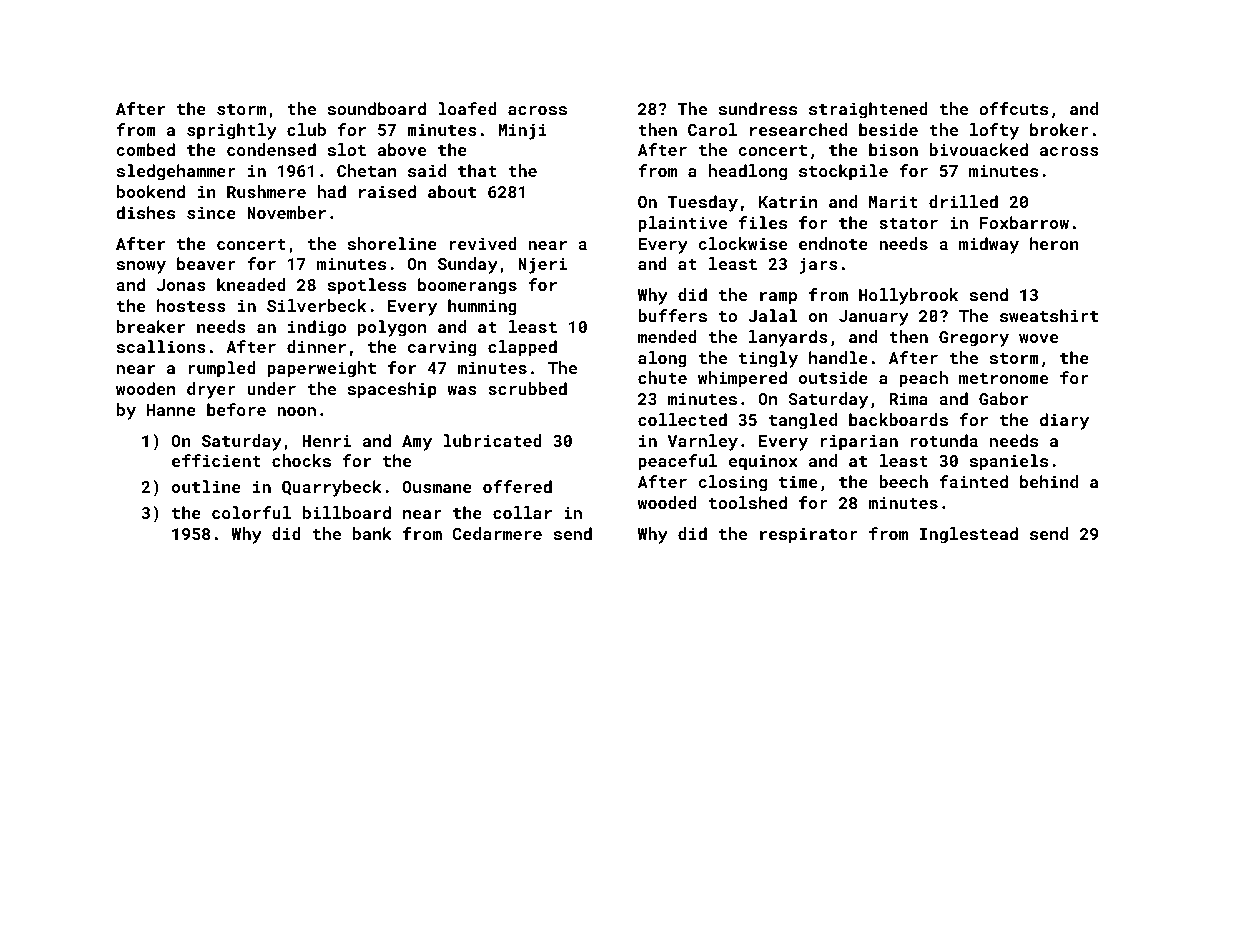  I want to click on lanyards, so click(788, 338).
